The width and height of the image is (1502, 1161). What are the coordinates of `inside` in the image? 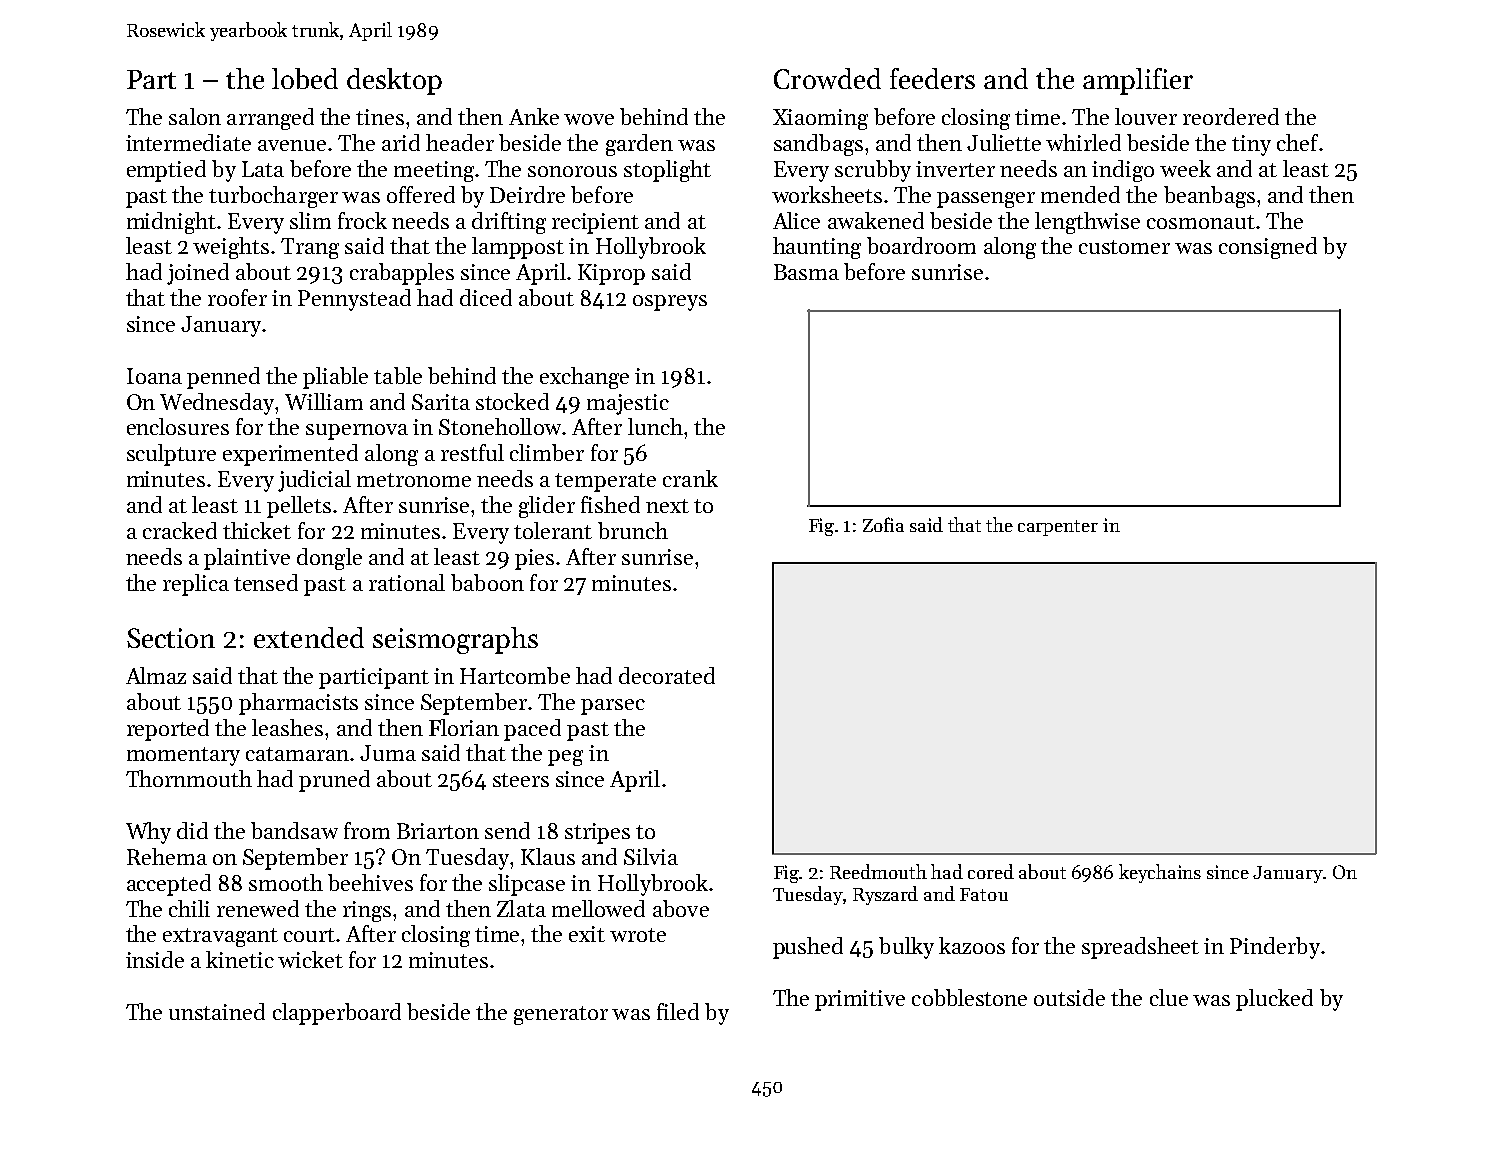 It's located at (155, 959).
